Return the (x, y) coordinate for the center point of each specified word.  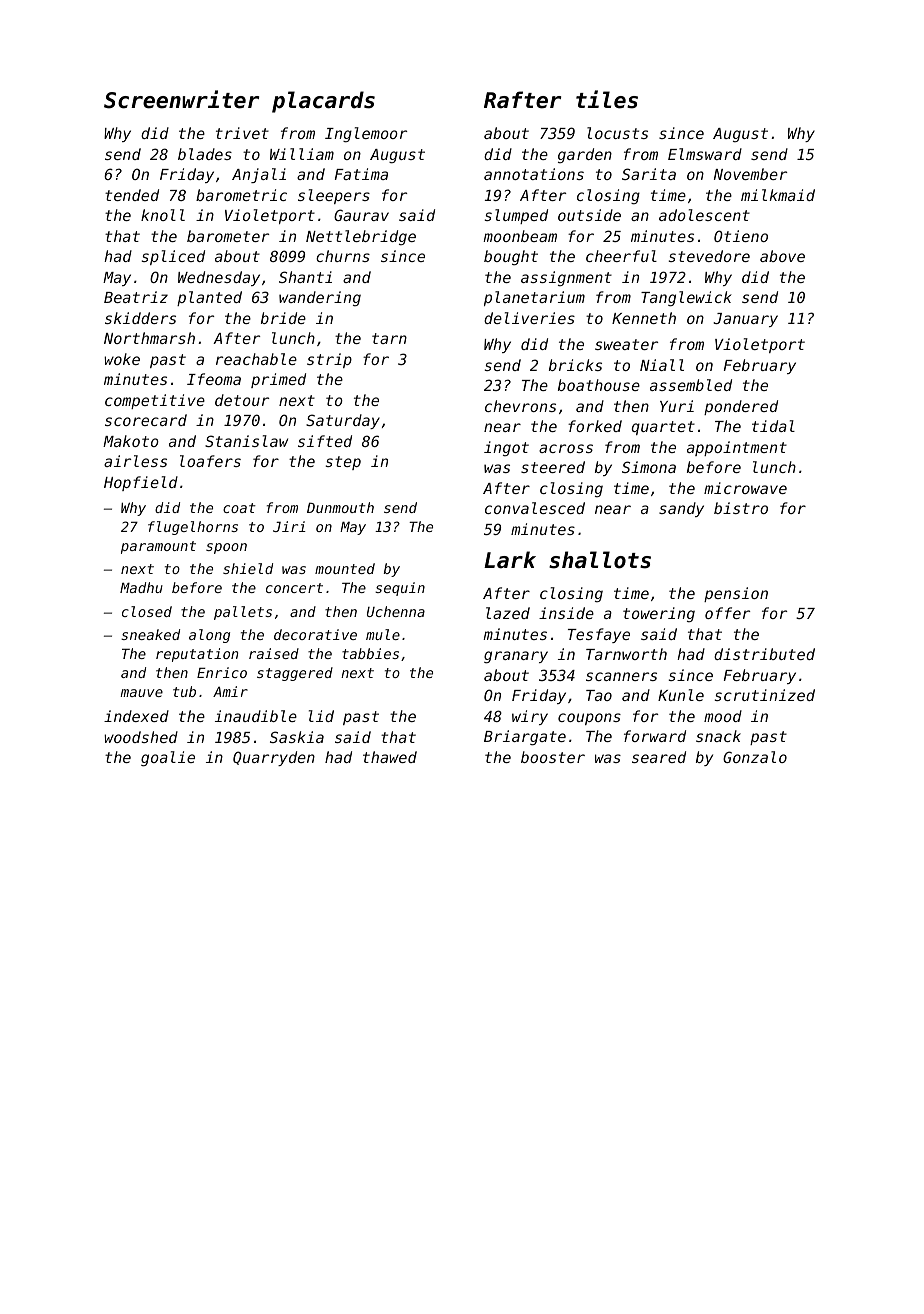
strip (329, 360)
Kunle (681, 695)
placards (323, 102)
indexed (136, 716)
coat (239, 508)
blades (205, 154)
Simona (649, 467)
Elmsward (705, 154)
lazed (508, 613)
